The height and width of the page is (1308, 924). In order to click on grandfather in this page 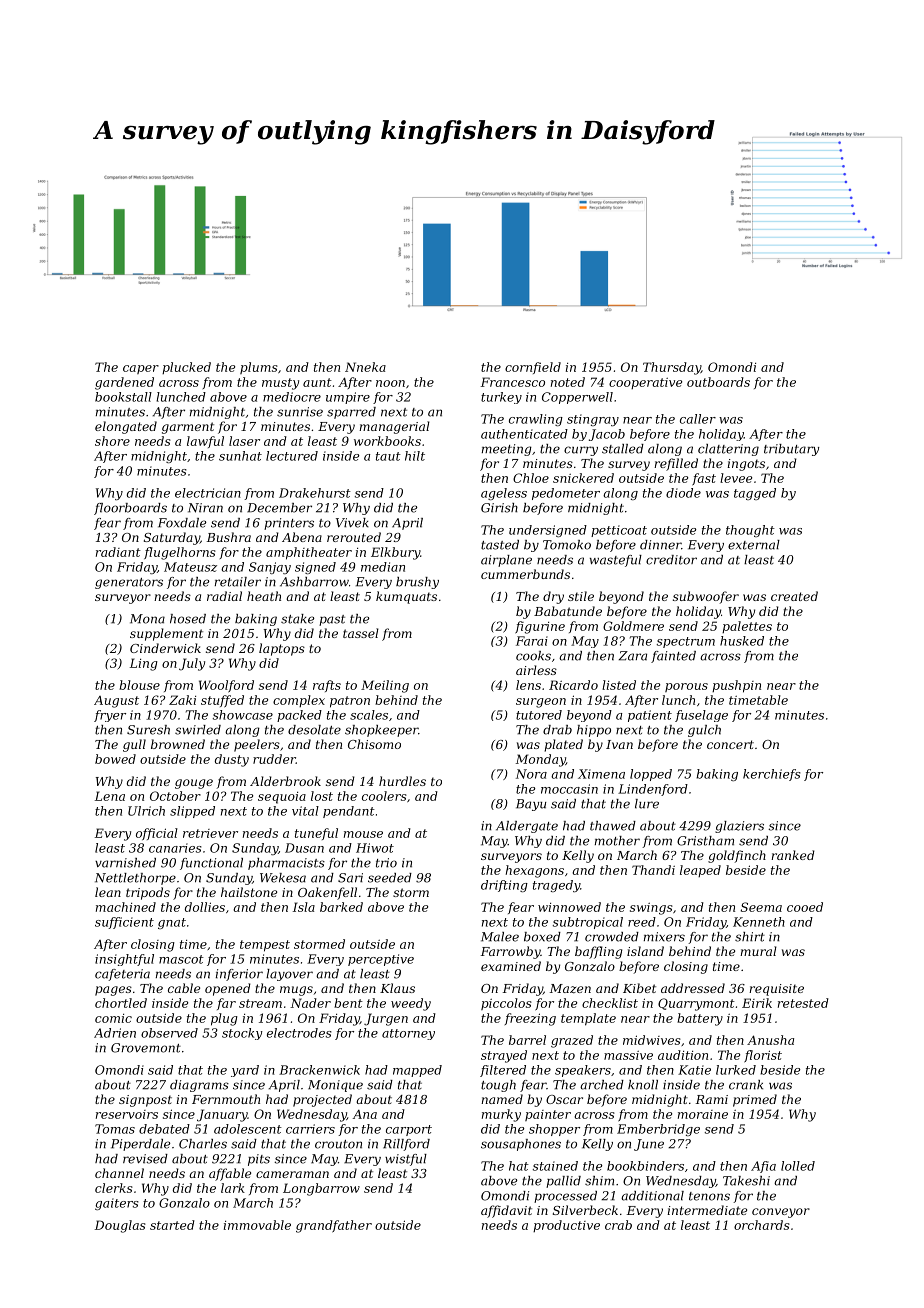, I will do `click(334, 1226)`.
